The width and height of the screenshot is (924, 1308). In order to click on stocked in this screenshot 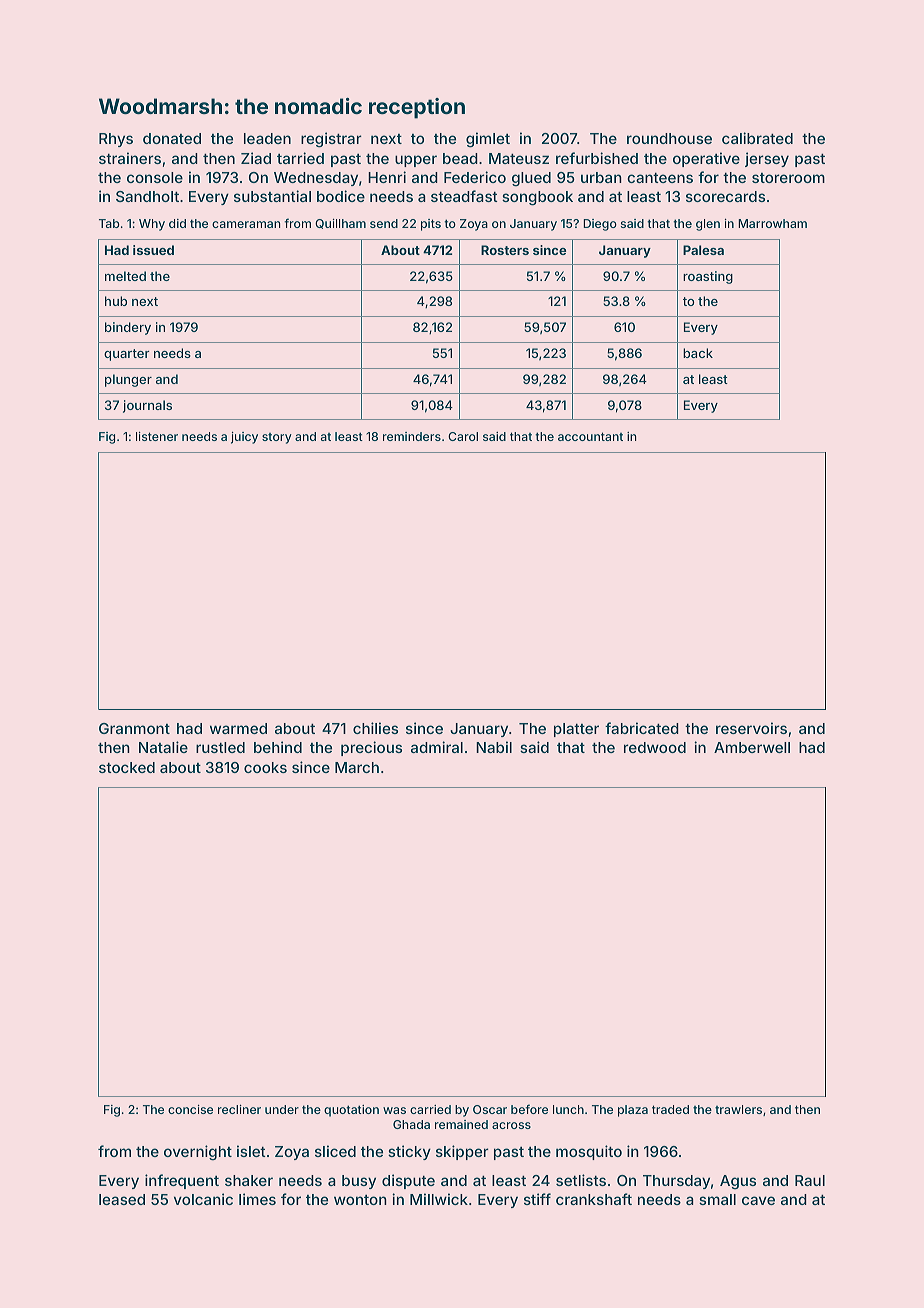, I will do `click(127, 767)`.
